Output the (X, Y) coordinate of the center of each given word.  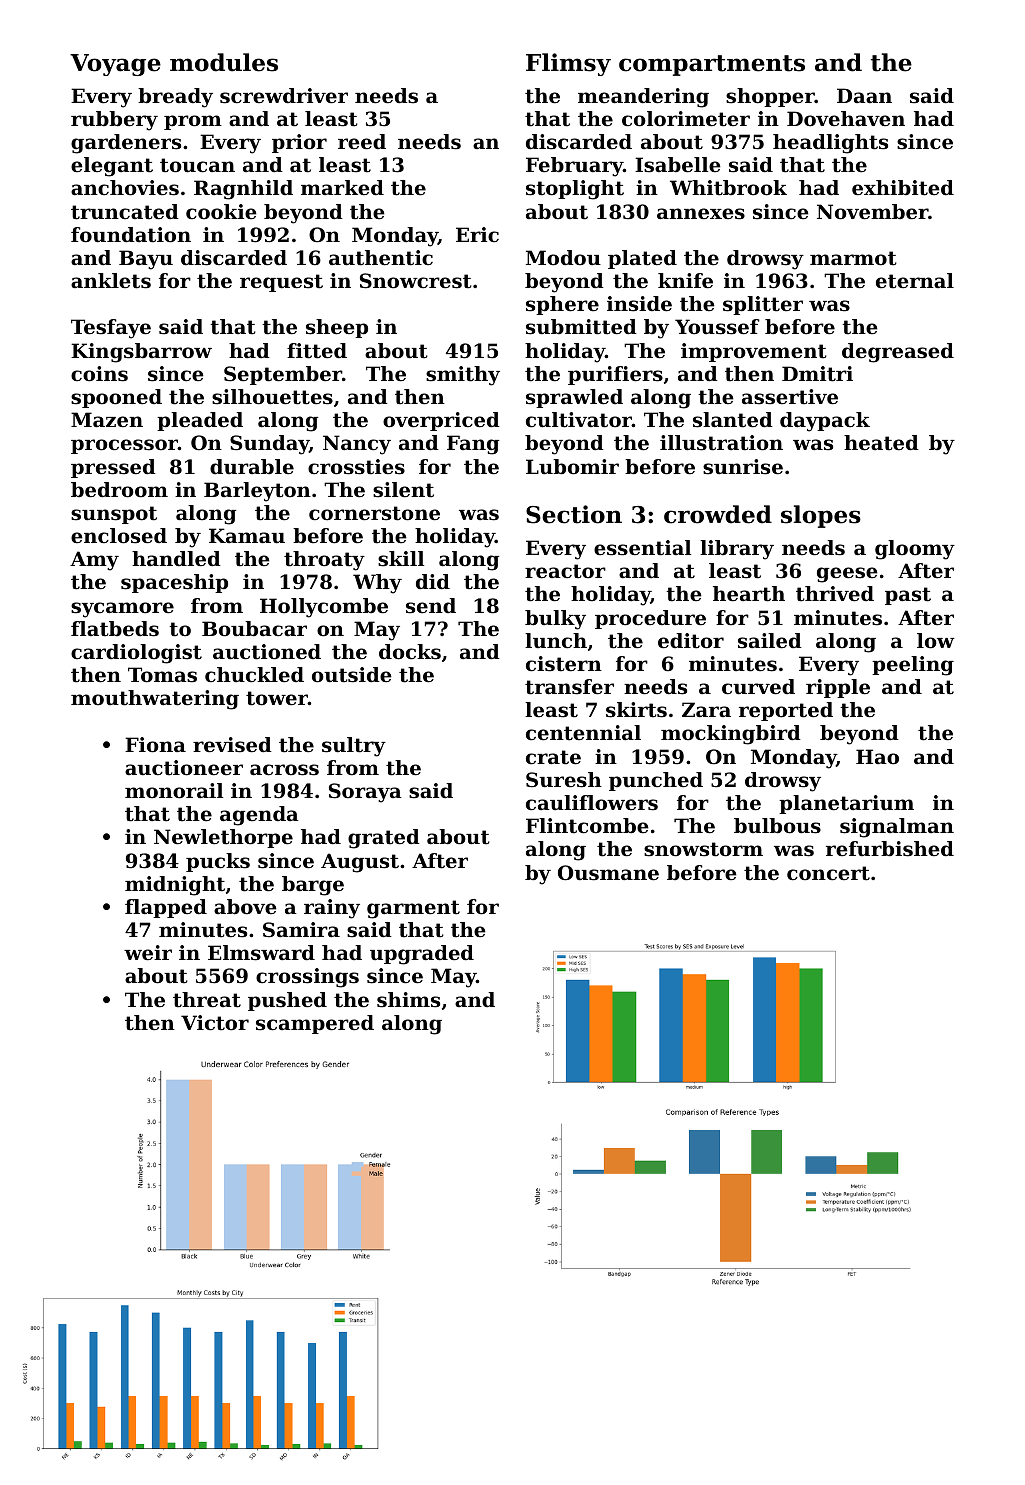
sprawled (574, 398)
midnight (175, 886)
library (737, 550)
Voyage (115, 65)
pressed (113, 468)
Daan (864, 95)
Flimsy (568, 64)
